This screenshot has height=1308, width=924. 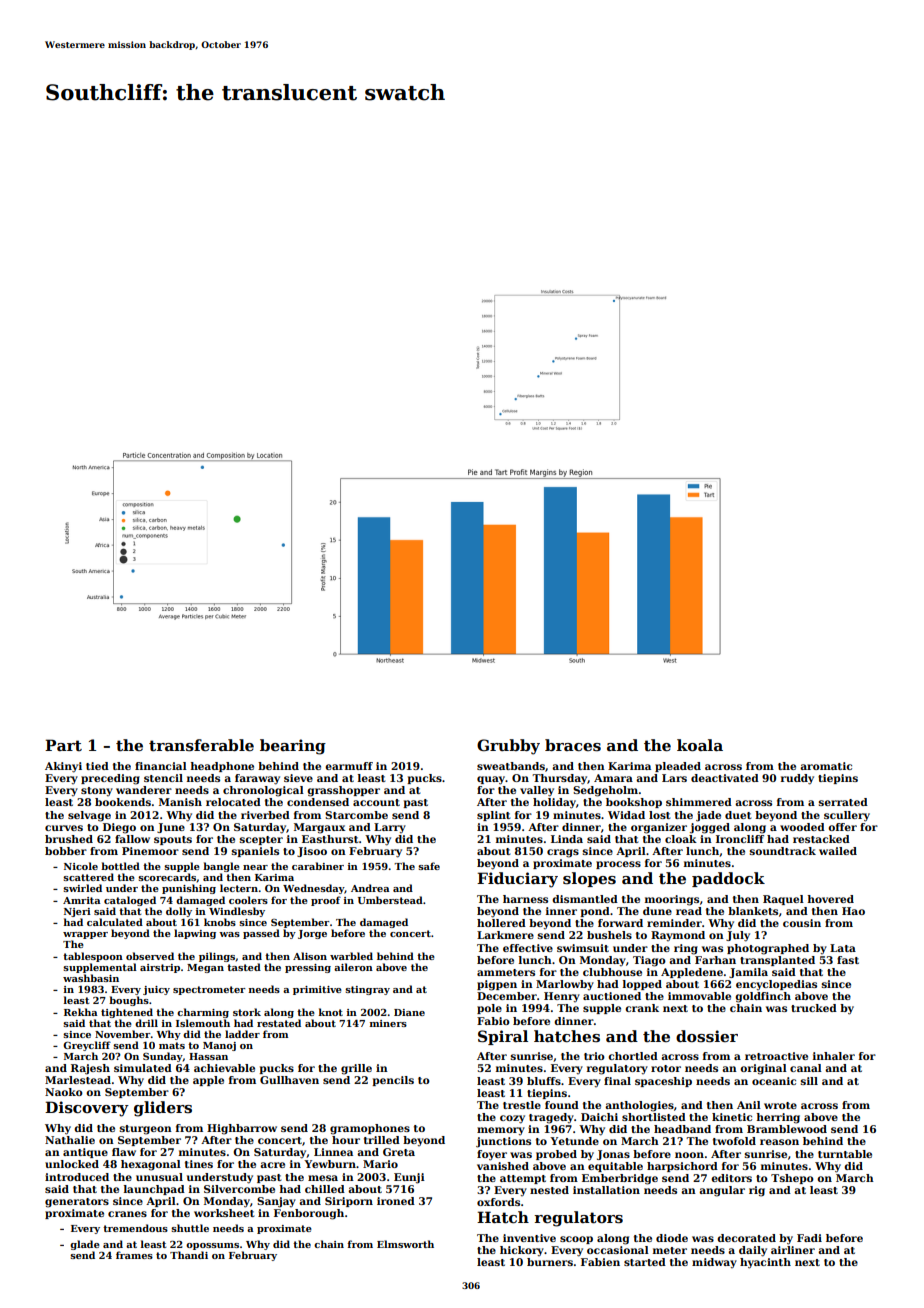 I want to click on Nicole, so click(x=81, y=866).
